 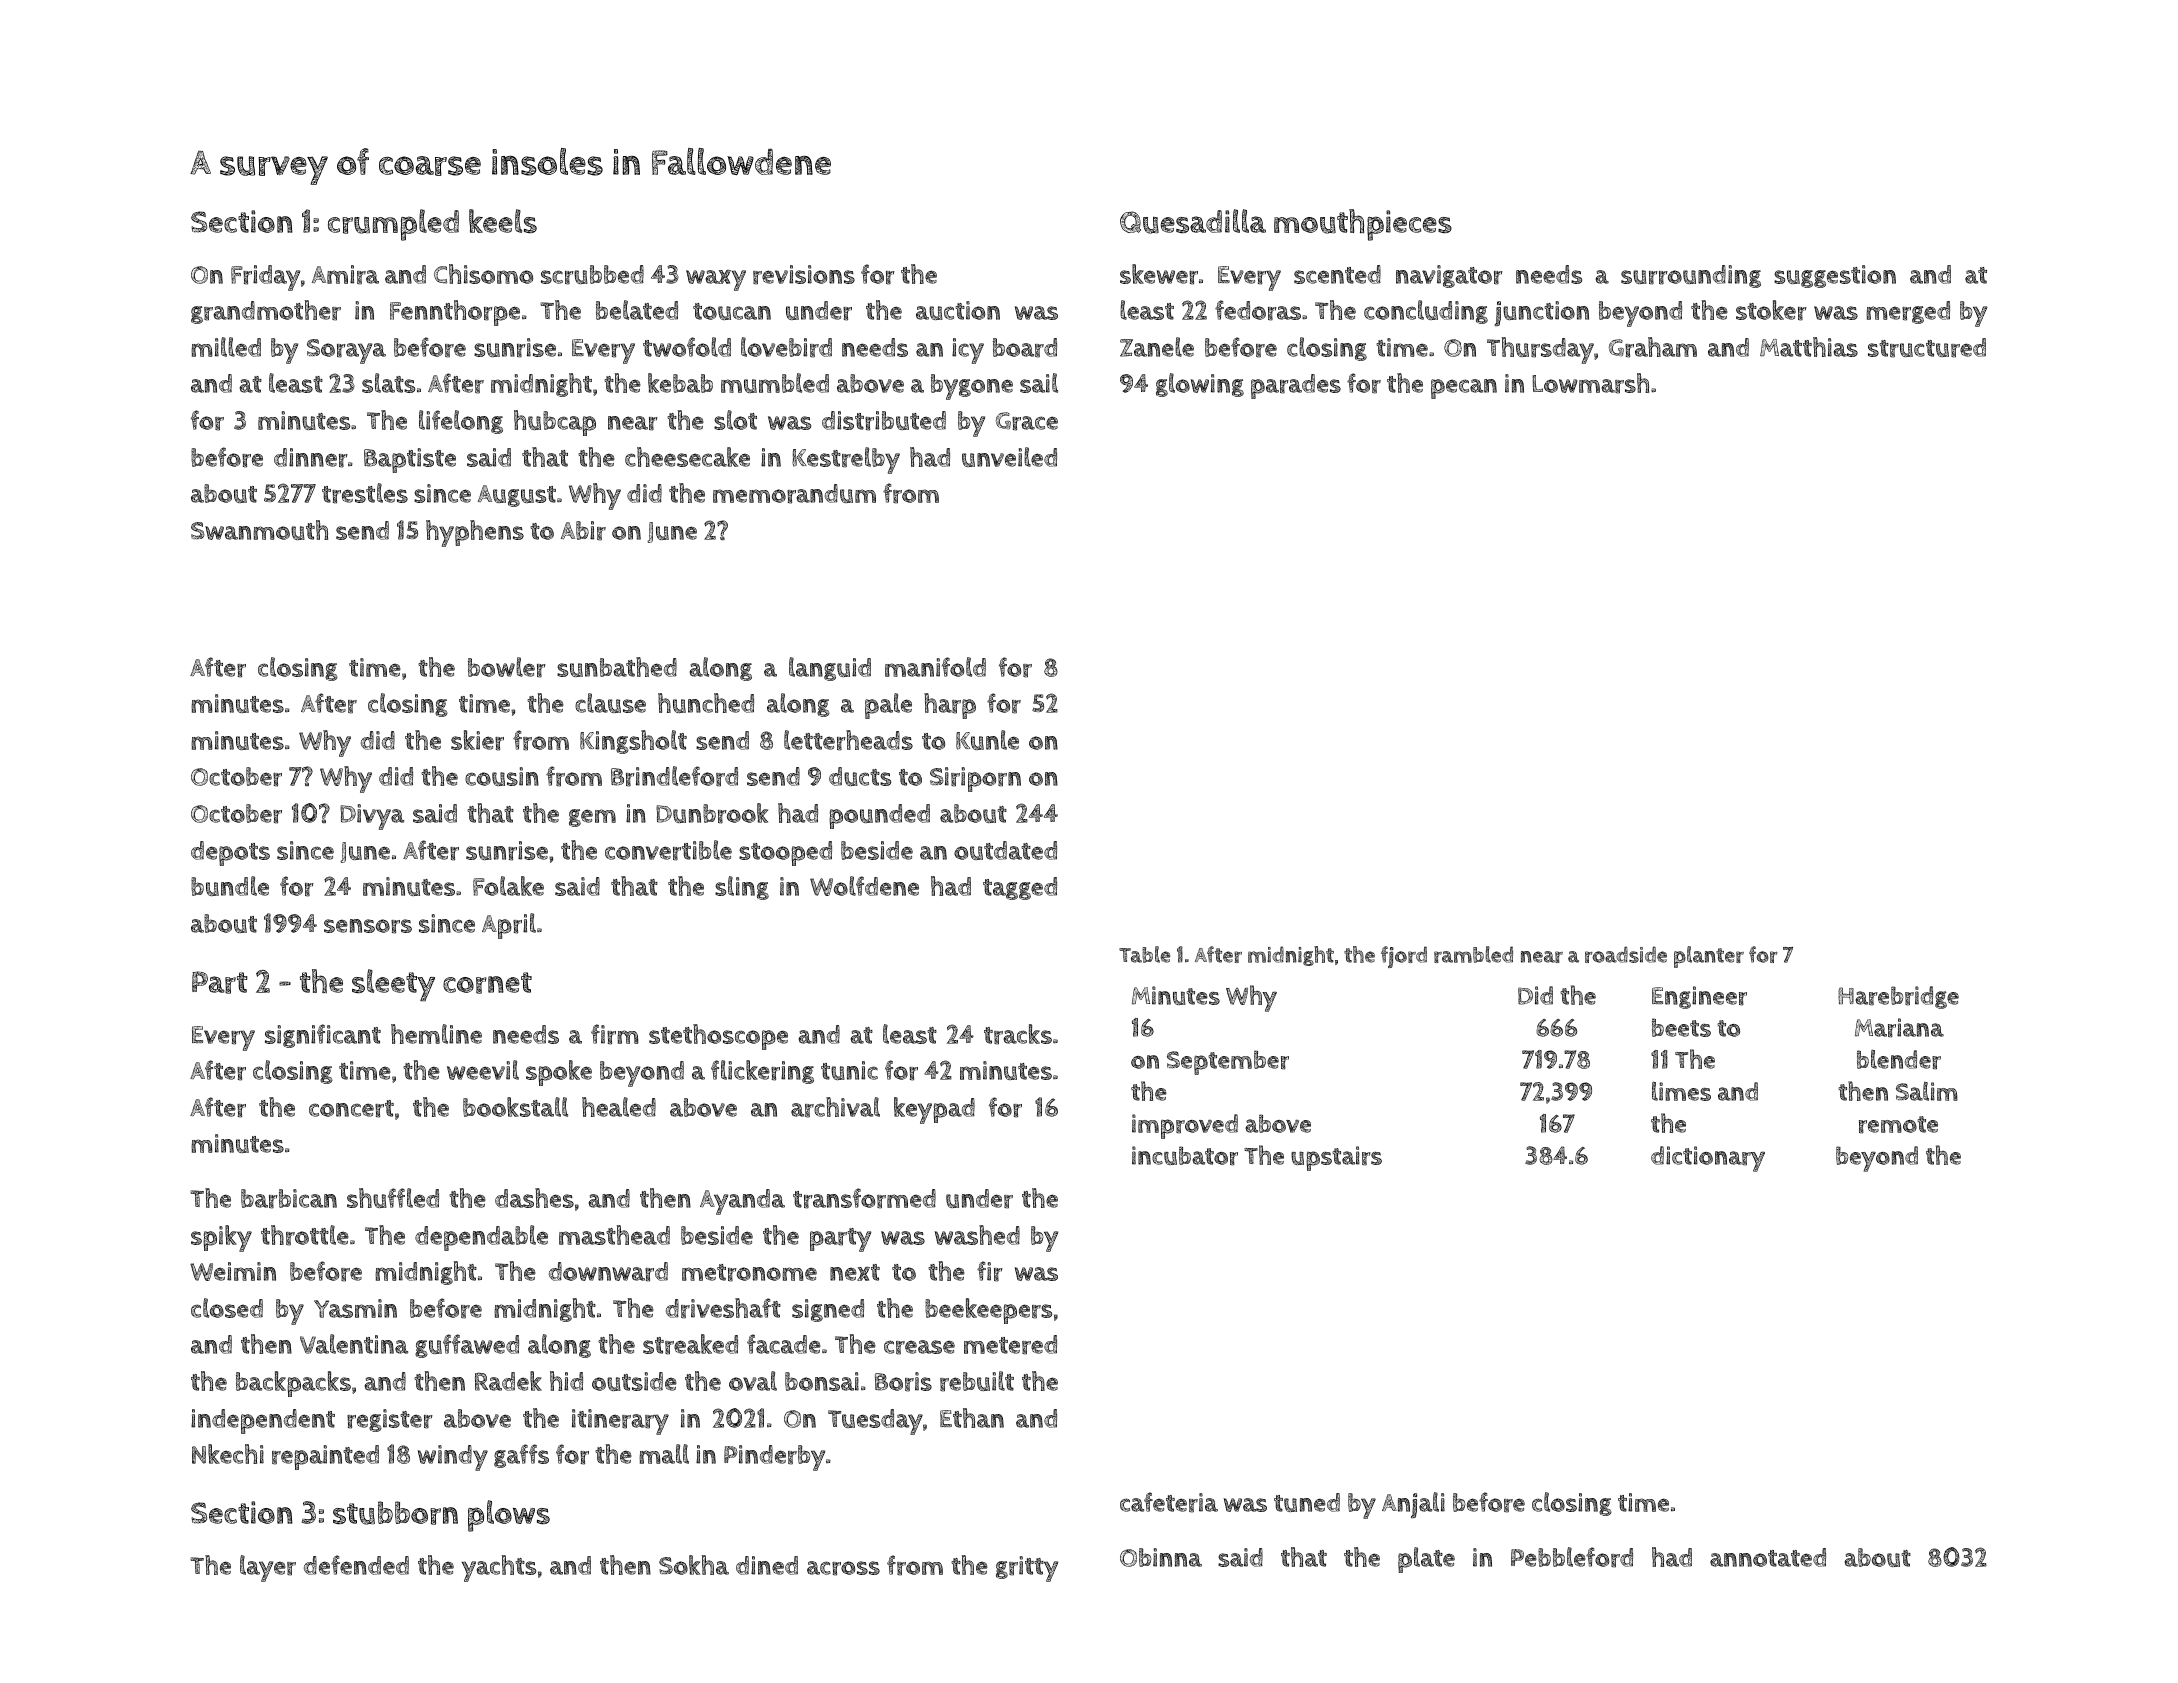 I want to click on pecan, so click(x=1464, y=389).
